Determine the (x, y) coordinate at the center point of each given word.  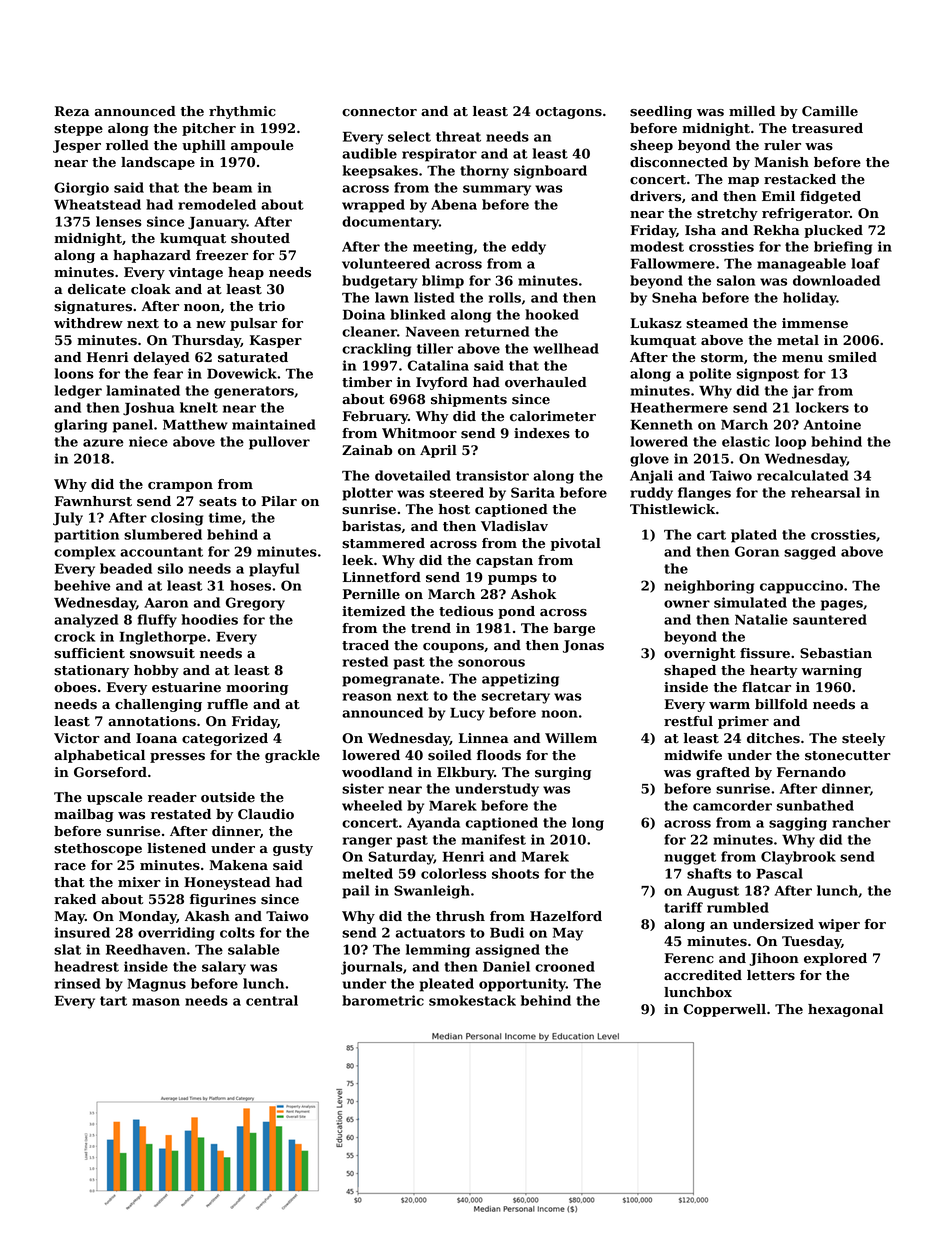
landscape (158, 163)
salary (224, 968)
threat (458, 136)
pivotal (576, 544)
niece (148, 441)
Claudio (266, 814)
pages (842, 605)
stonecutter (848, 756)
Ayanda (433, 824)
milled (752, 111)
